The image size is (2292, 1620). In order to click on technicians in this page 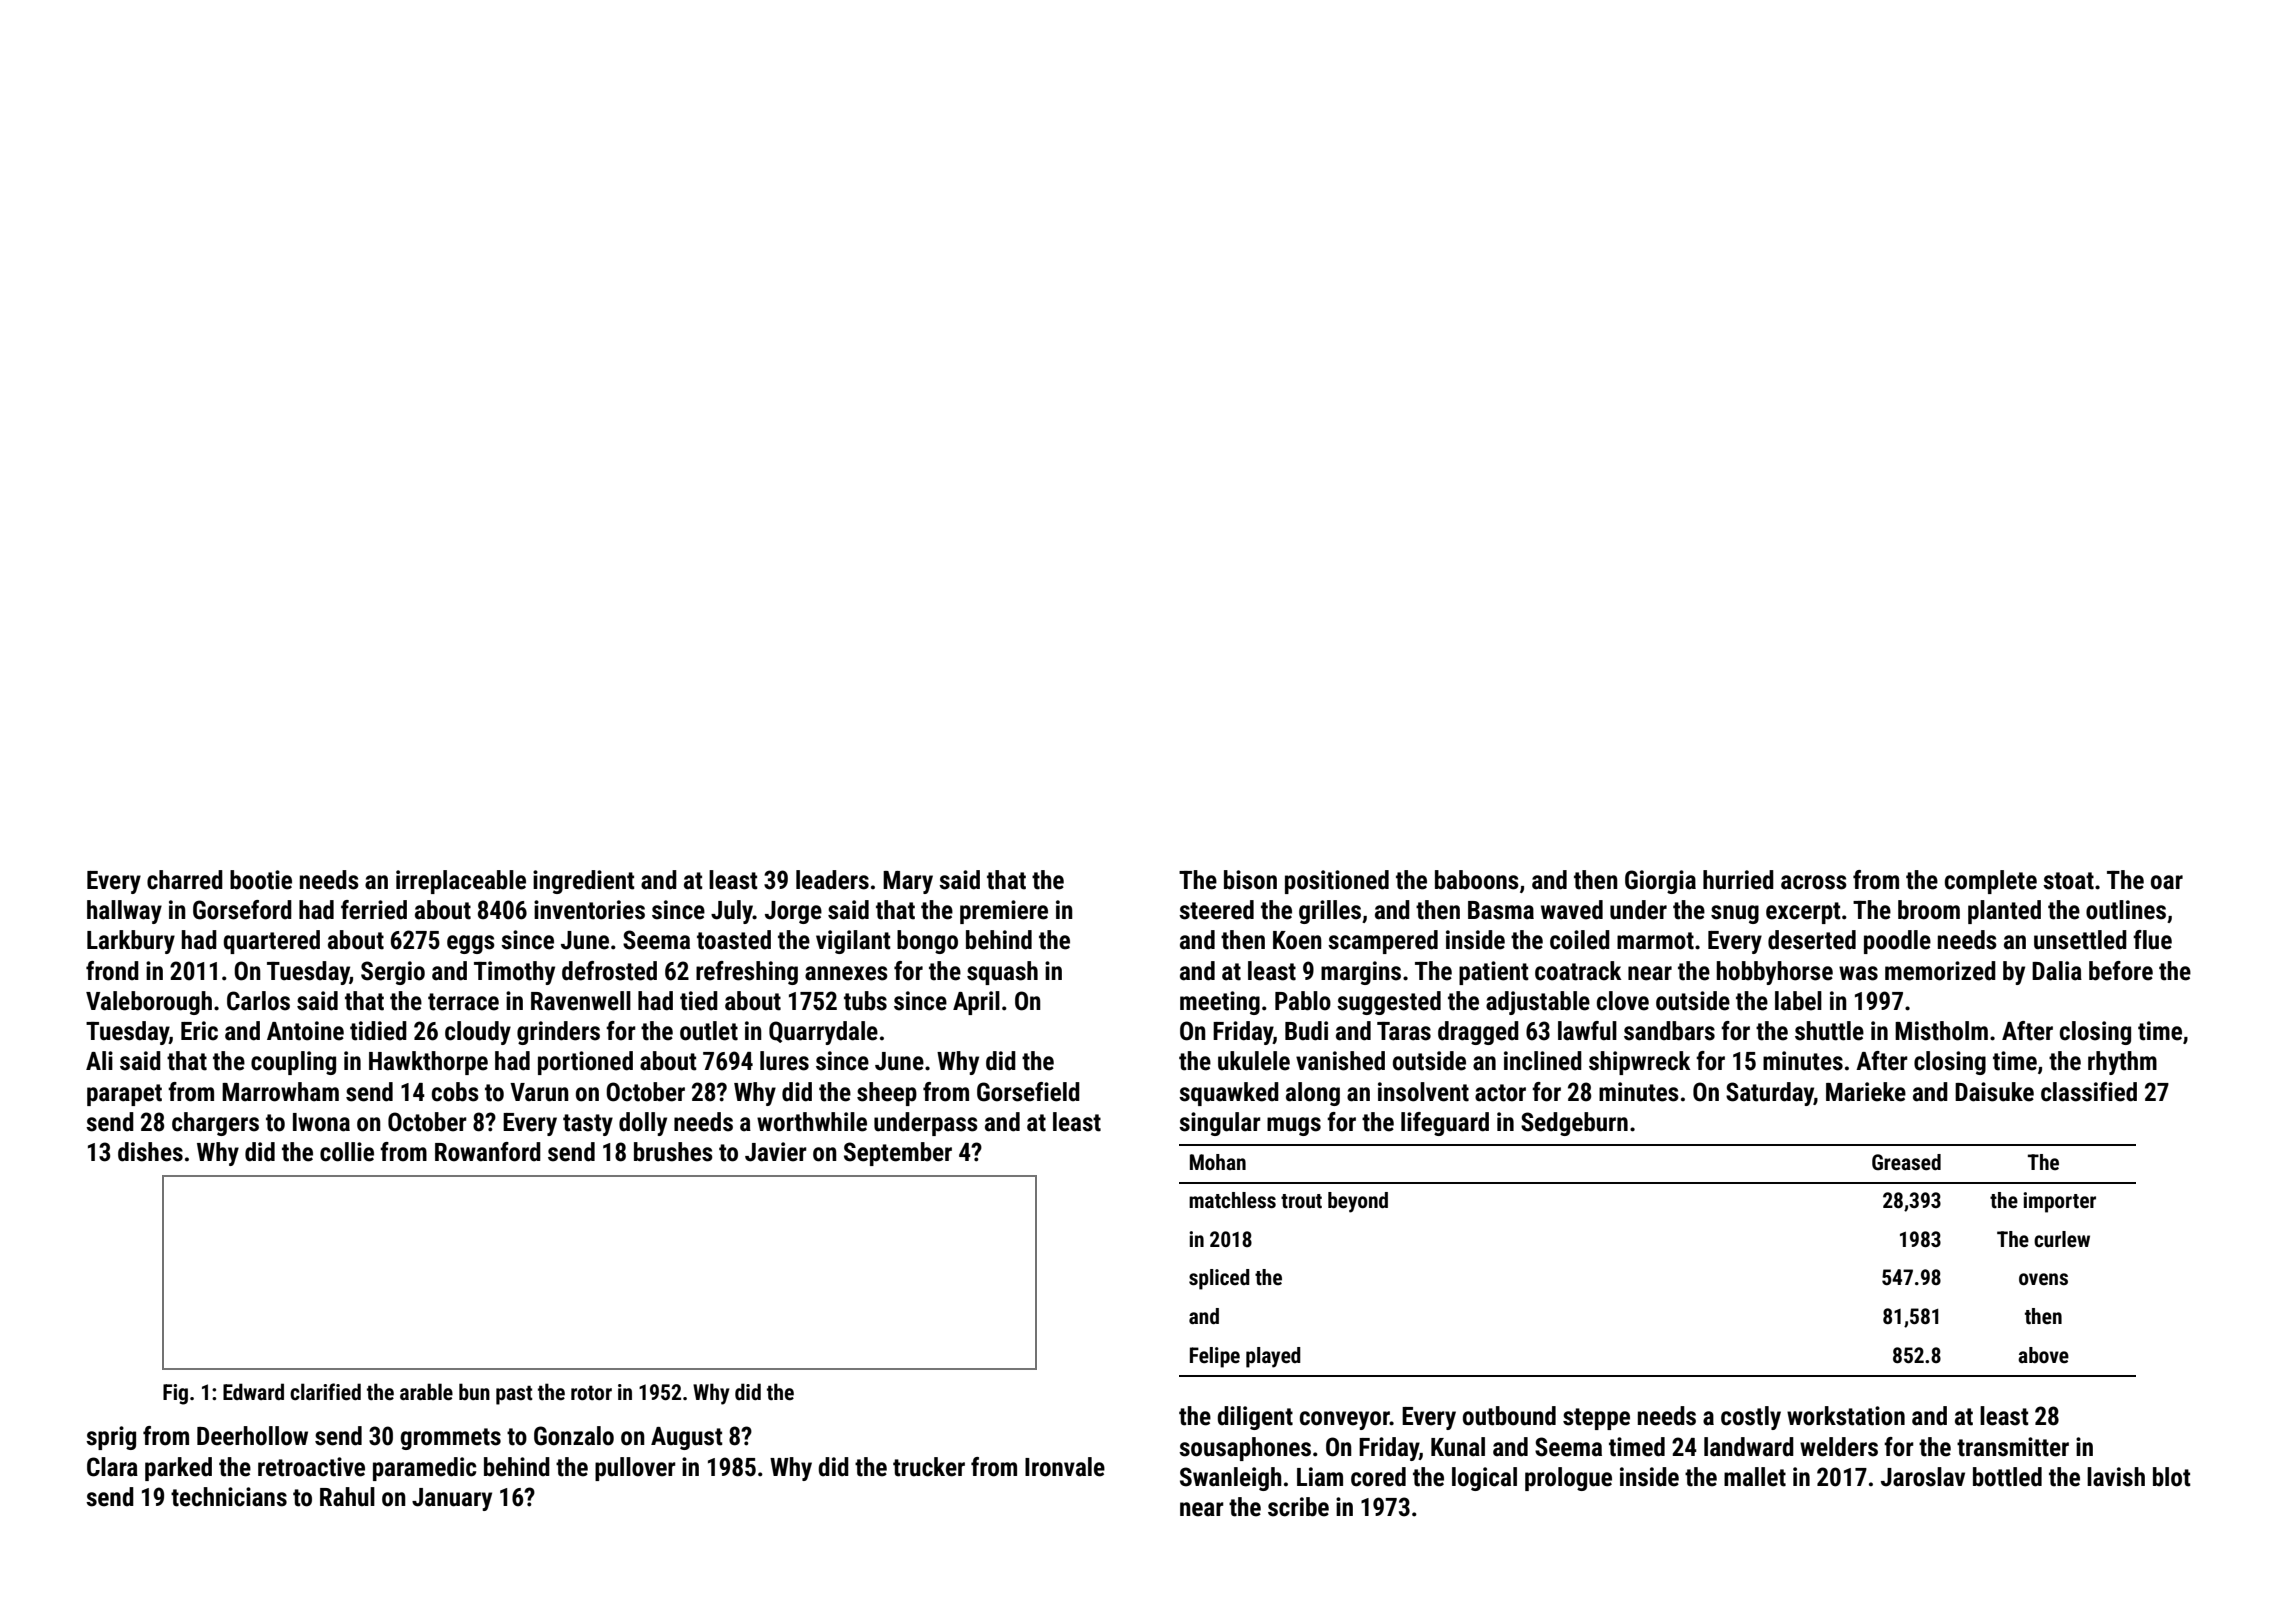, I will do `click(229, 1497)`.
